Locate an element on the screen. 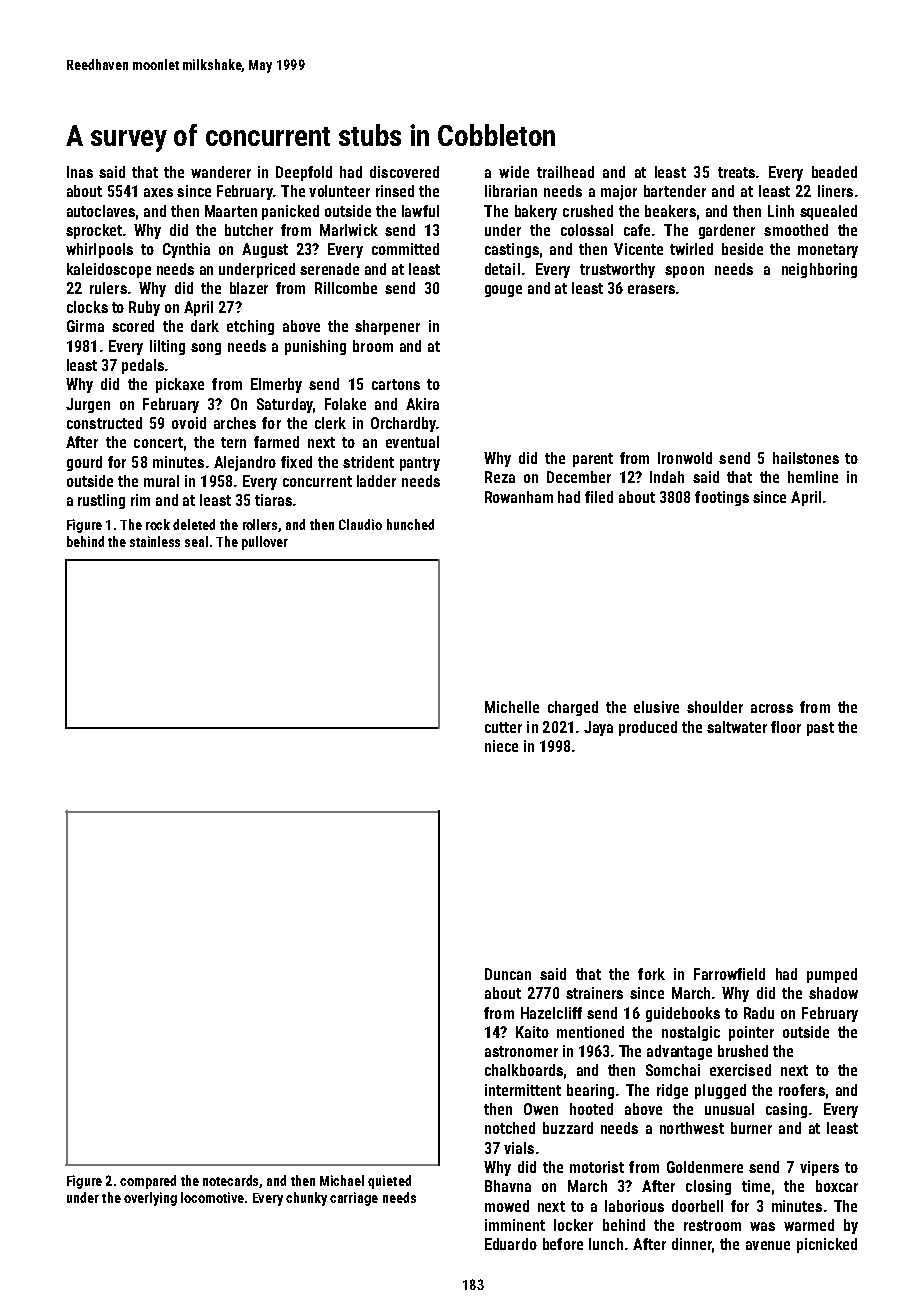 The height and width of the screenshot is (1314, 924). Inas is located at coordinates (80, 172).
